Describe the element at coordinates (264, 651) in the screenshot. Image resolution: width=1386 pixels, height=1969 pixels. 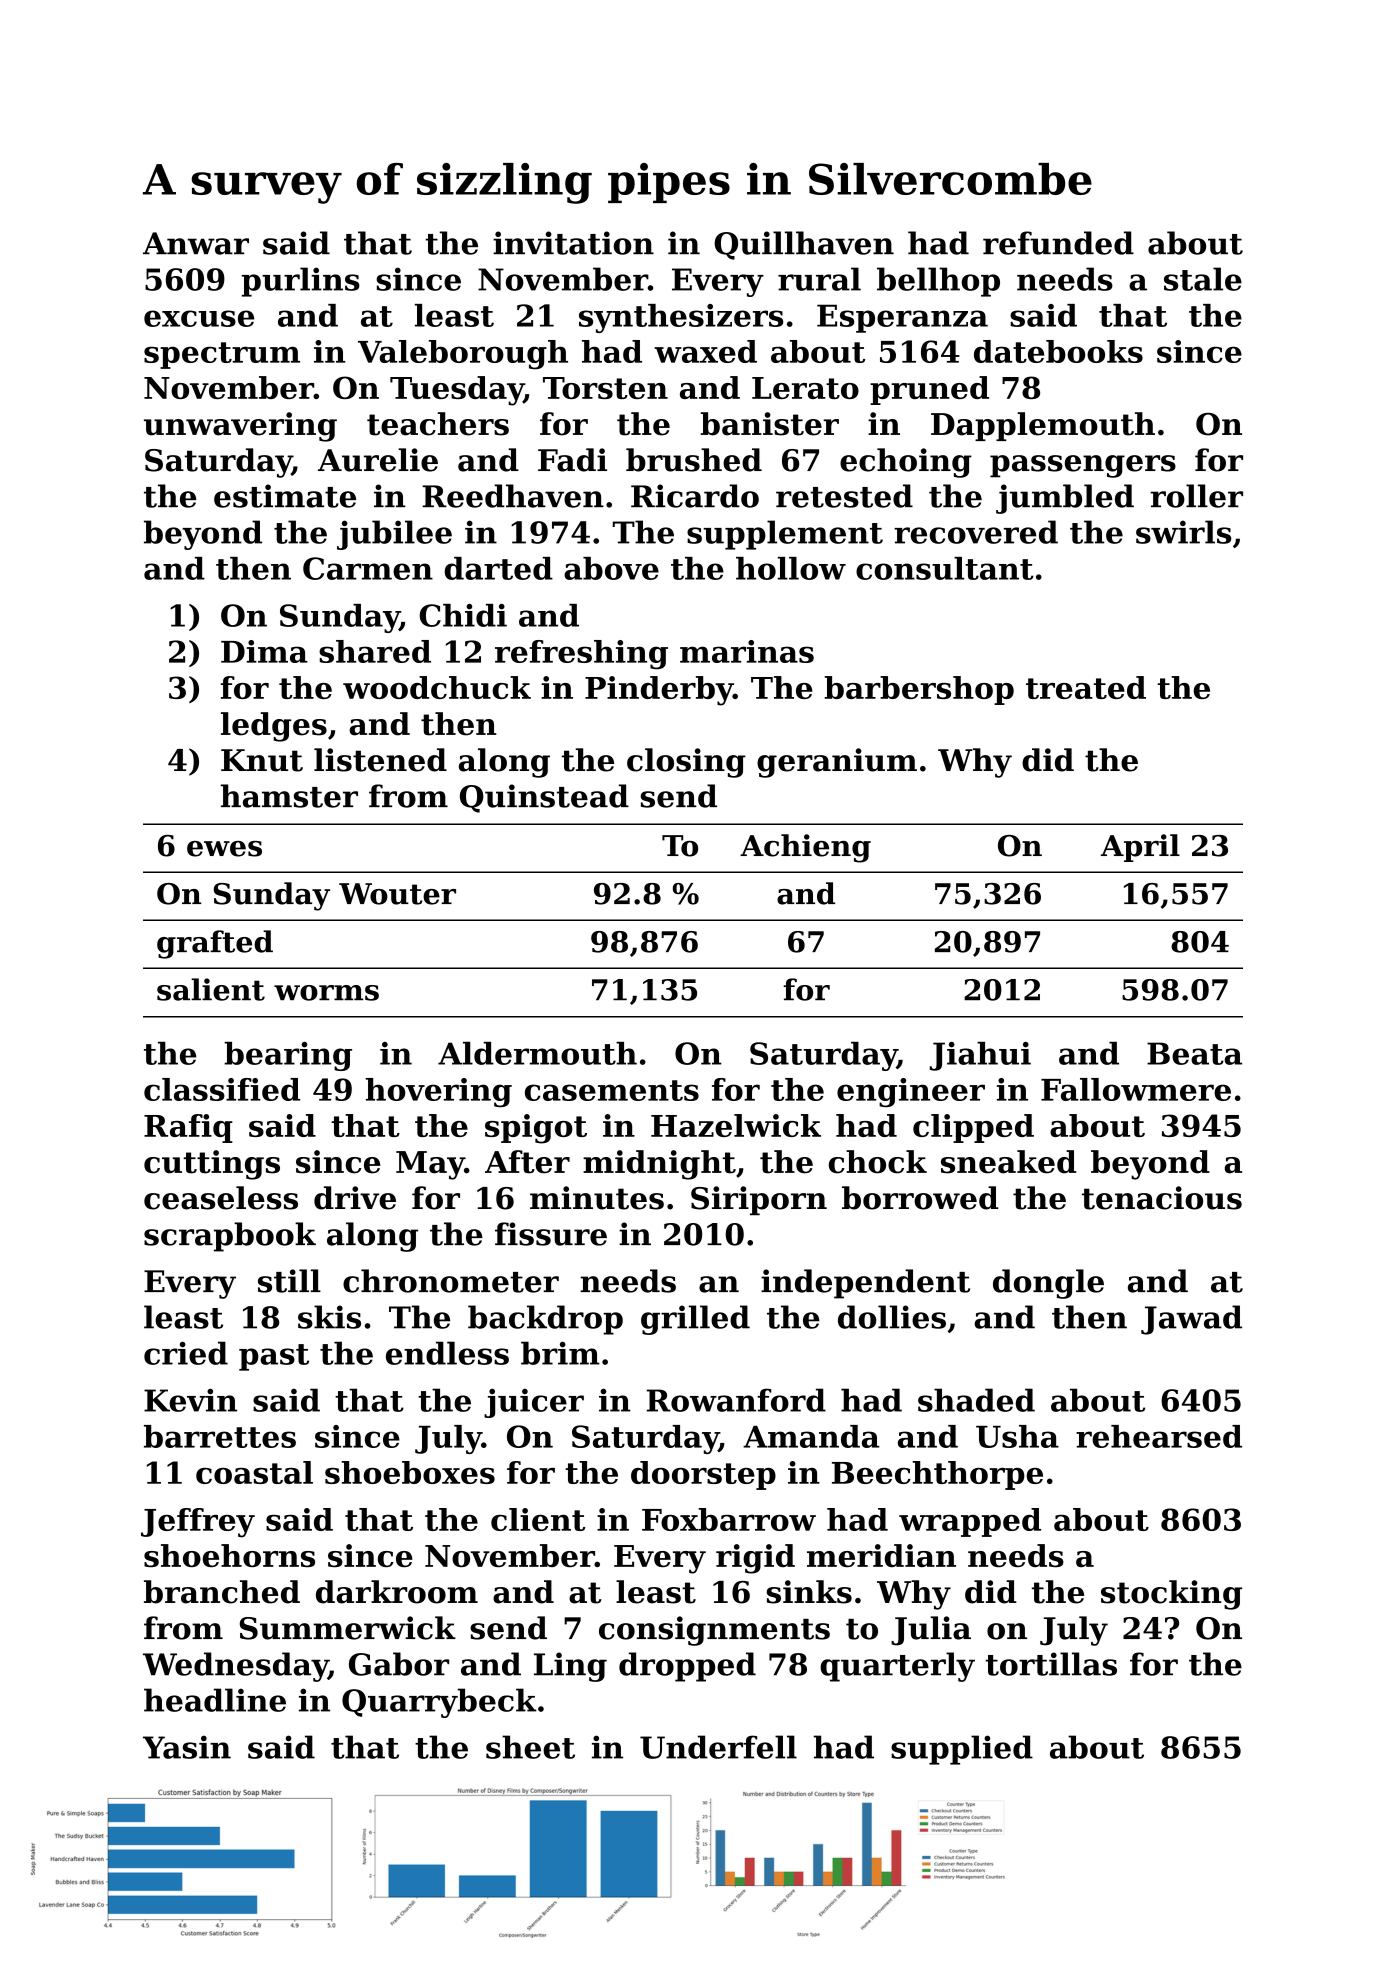
I see `Dima` at that location.
